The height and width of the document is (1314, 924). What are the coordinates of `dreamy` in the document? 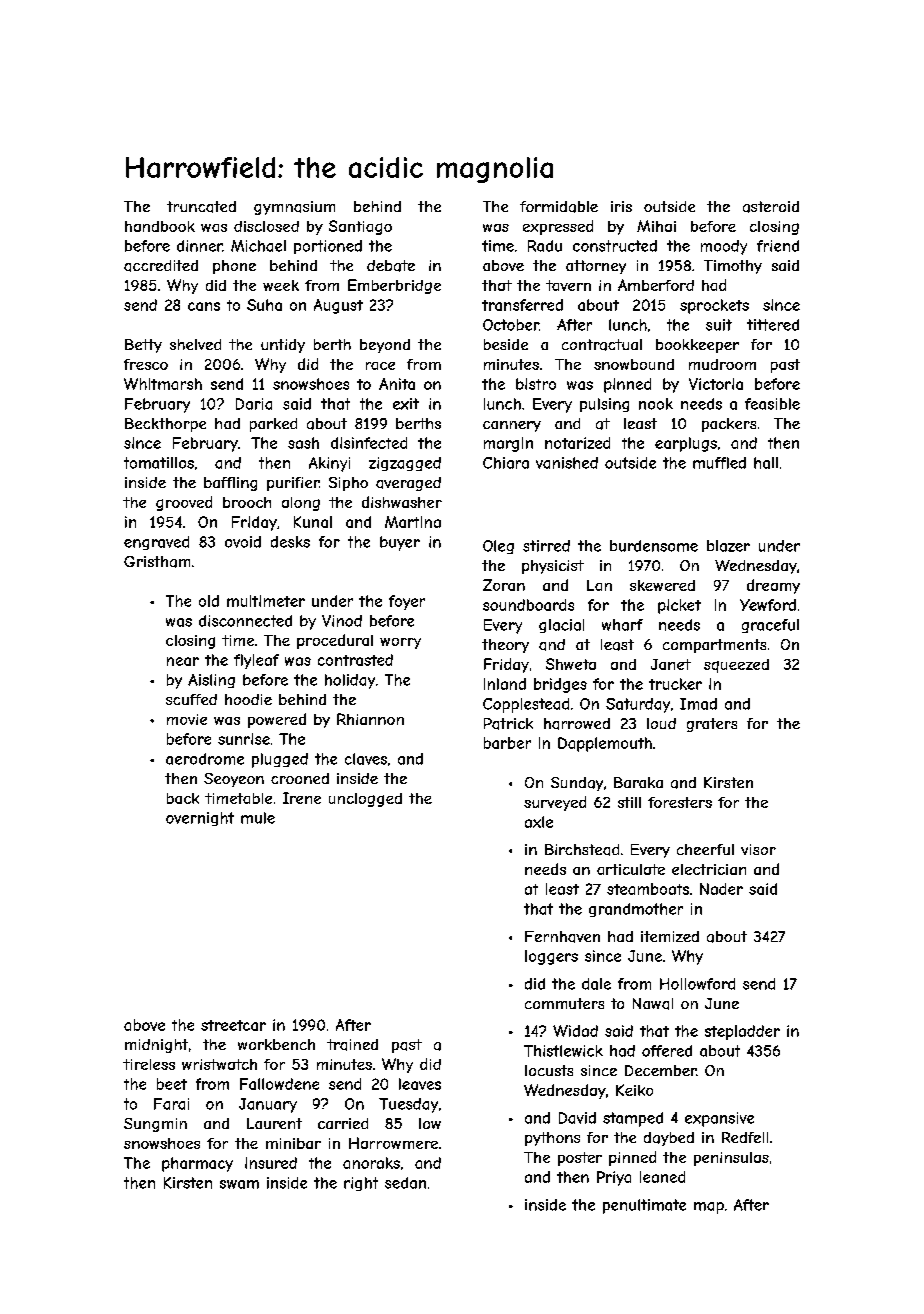 It's located at (773, 586).
